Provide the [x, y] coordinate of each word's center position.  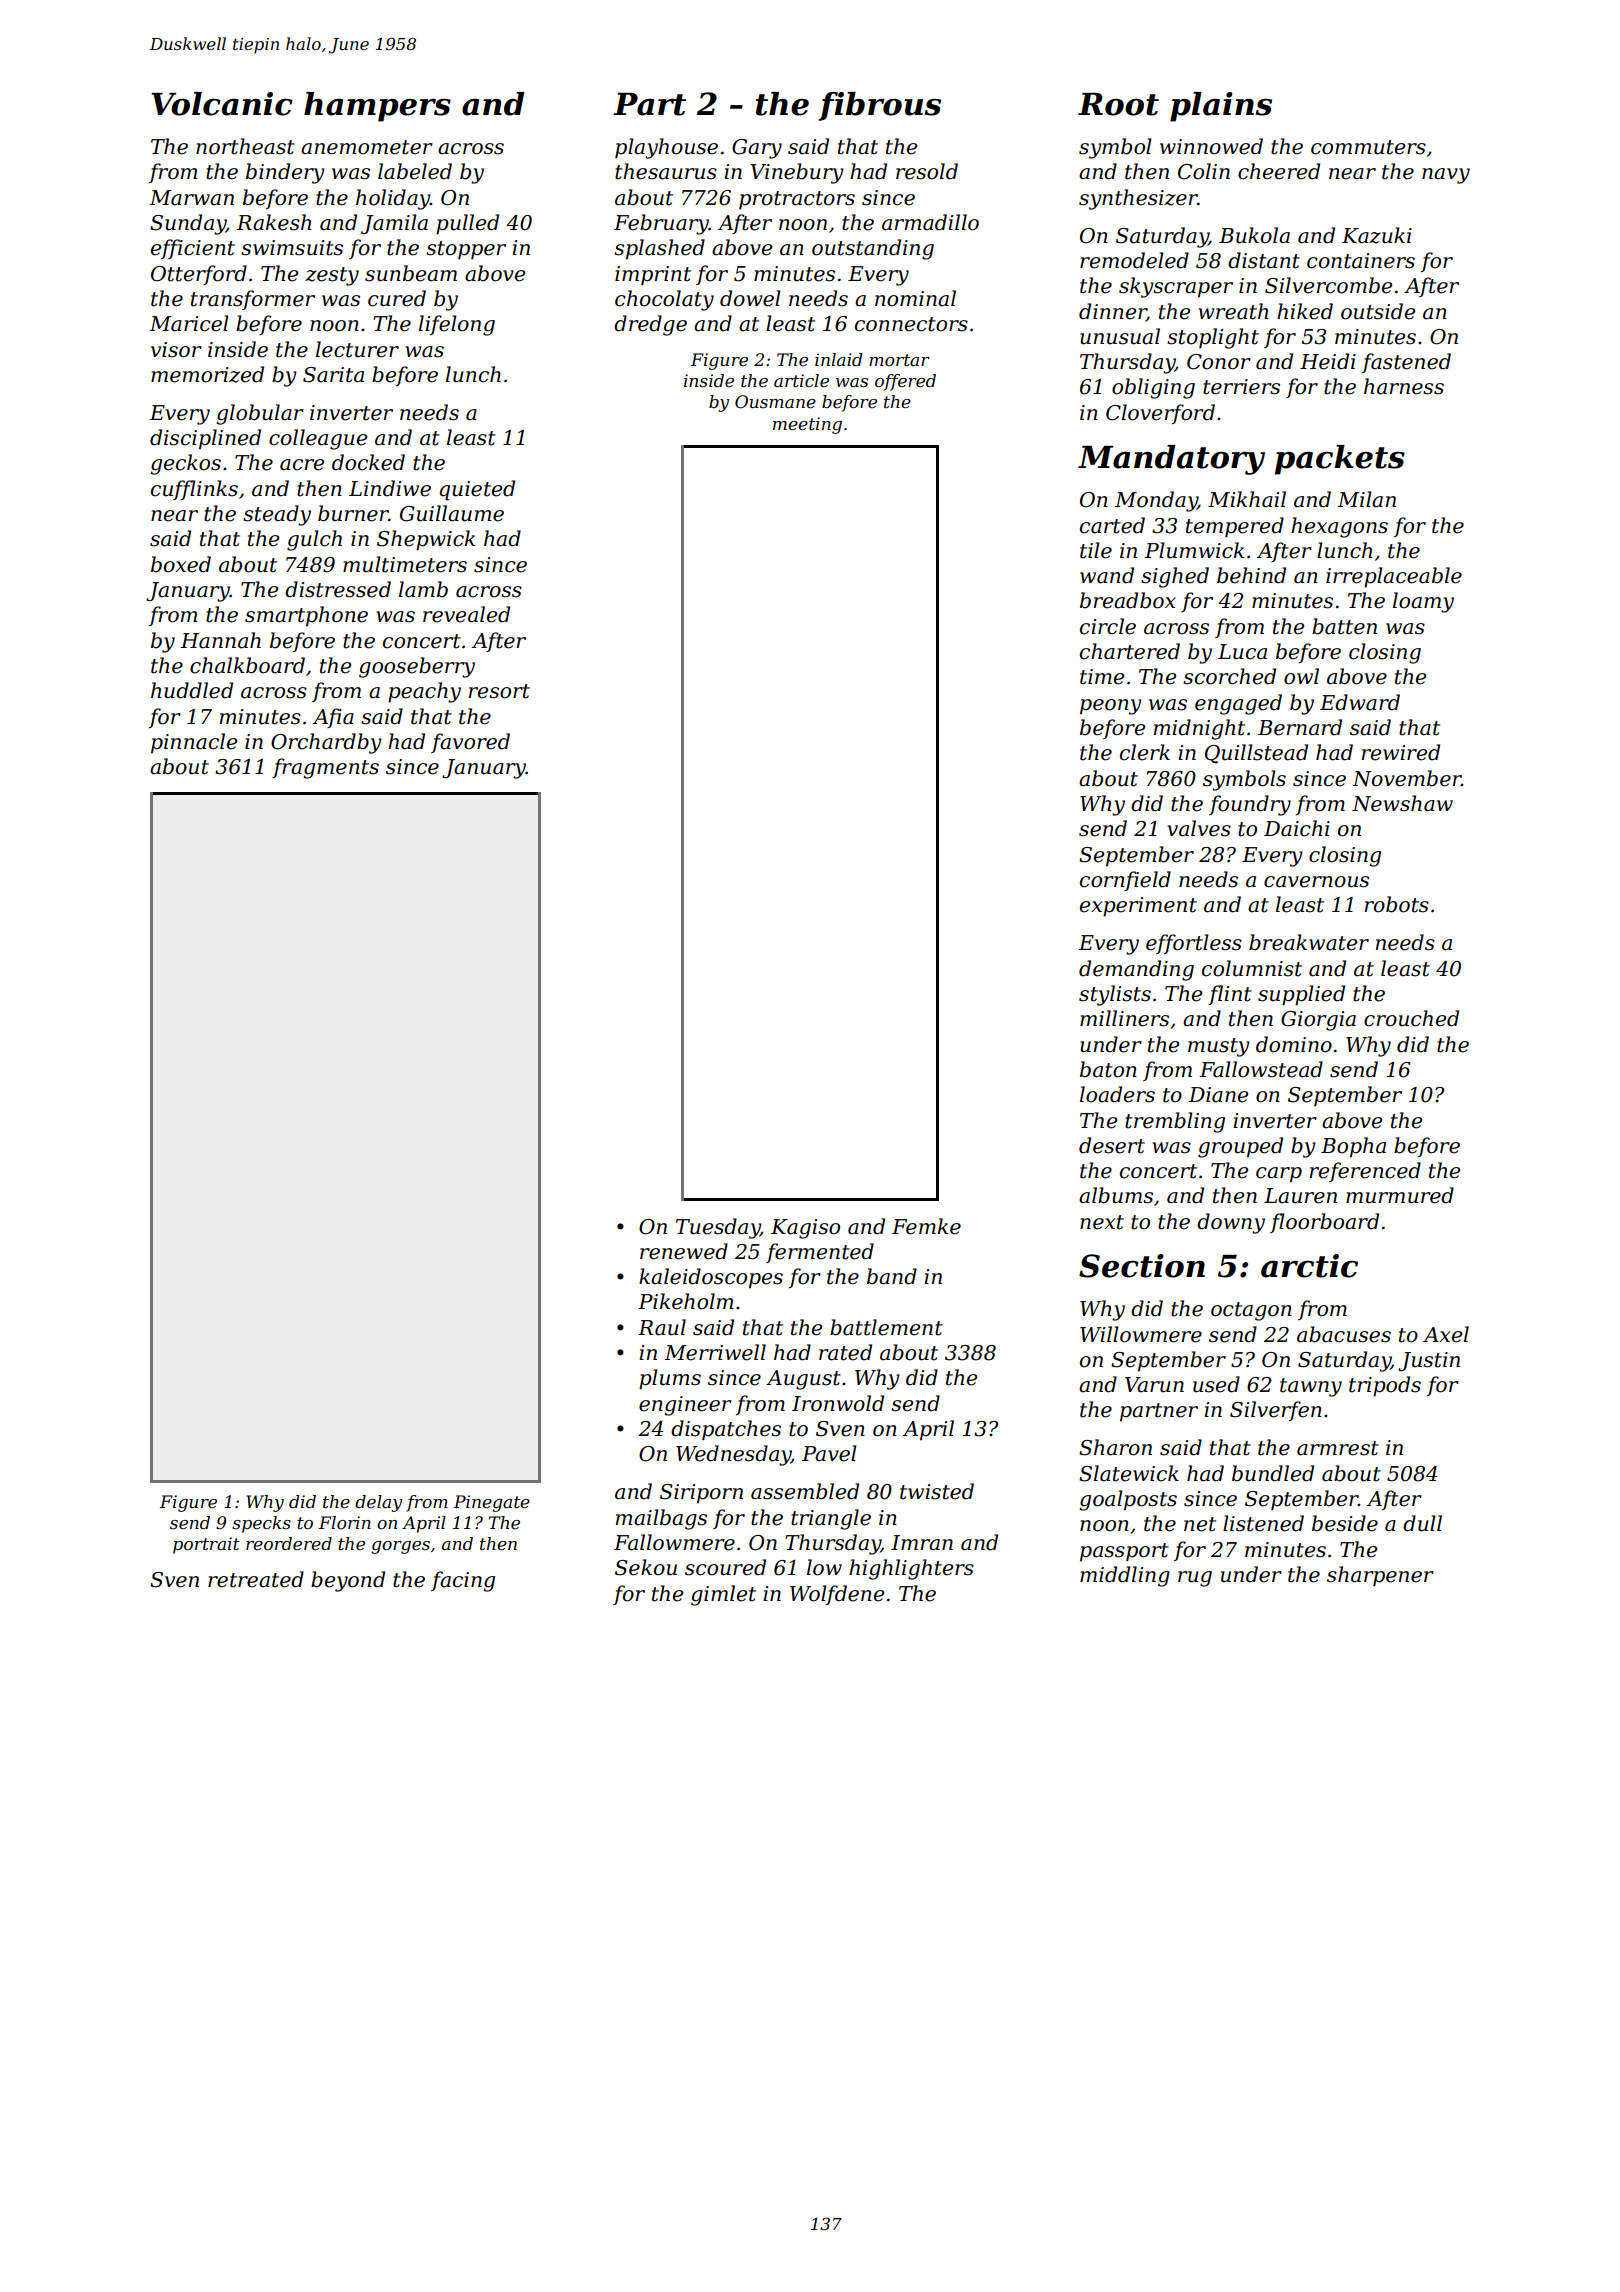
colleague [318, 439]
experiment [1138, 907]
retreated [256, 1579]
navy [1446, 176]
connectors [911, 324]
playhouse [666, 148]
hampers [377, 107]
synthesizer [1138, 199]
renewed [684, 1251]
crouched [1411, 1018]
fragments [325, 768]
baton [1108, 1069]
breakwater [1309, 942]
